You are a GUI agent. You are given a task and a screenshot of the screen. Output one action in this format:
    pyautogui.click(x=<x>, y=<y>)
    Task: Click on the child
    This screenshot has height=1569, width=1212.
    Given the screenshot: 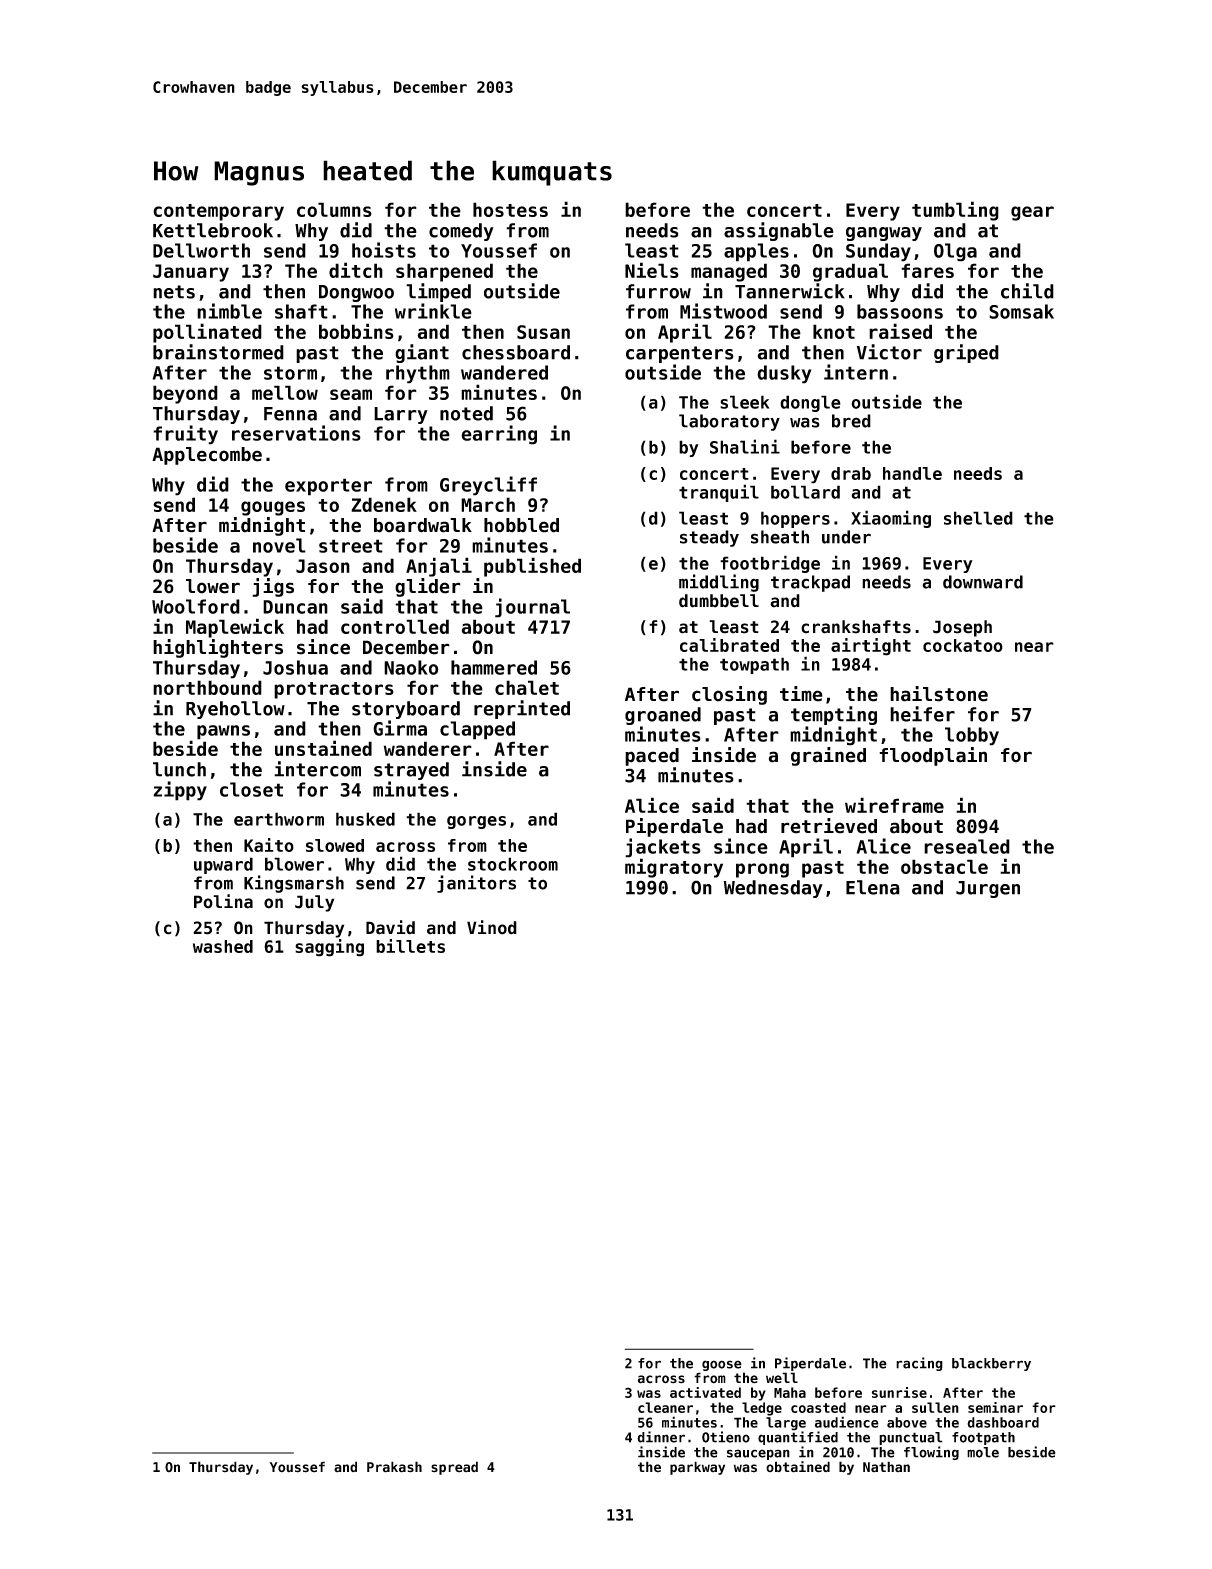 What is the action you would take?
    pyautogui.click(x=1027, y=291)
